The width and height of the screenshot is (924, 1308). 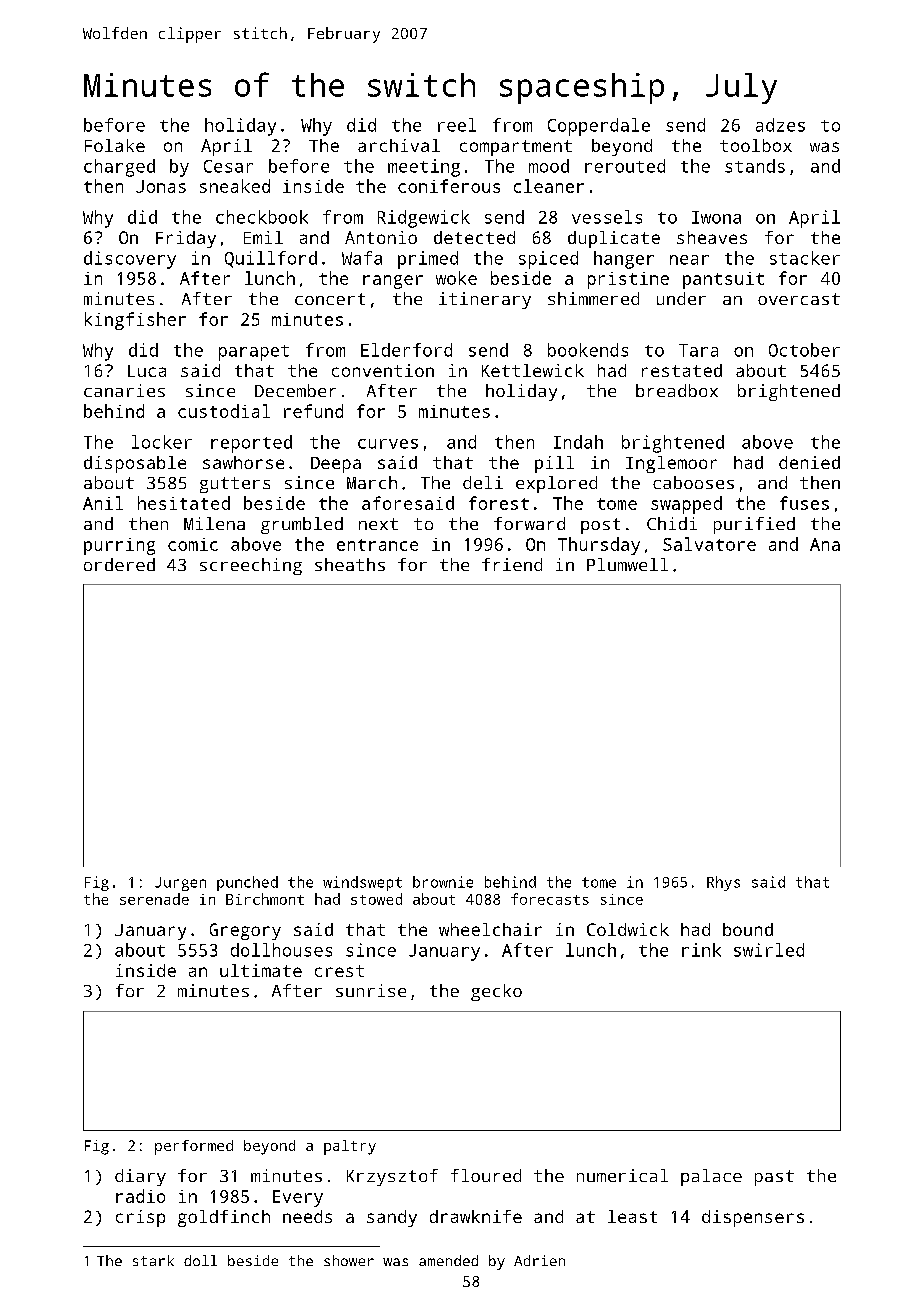 What do you see at coordinates (350, 1147) in the screenshot?
I see `paltry` at bounding box center [350, 1147].
